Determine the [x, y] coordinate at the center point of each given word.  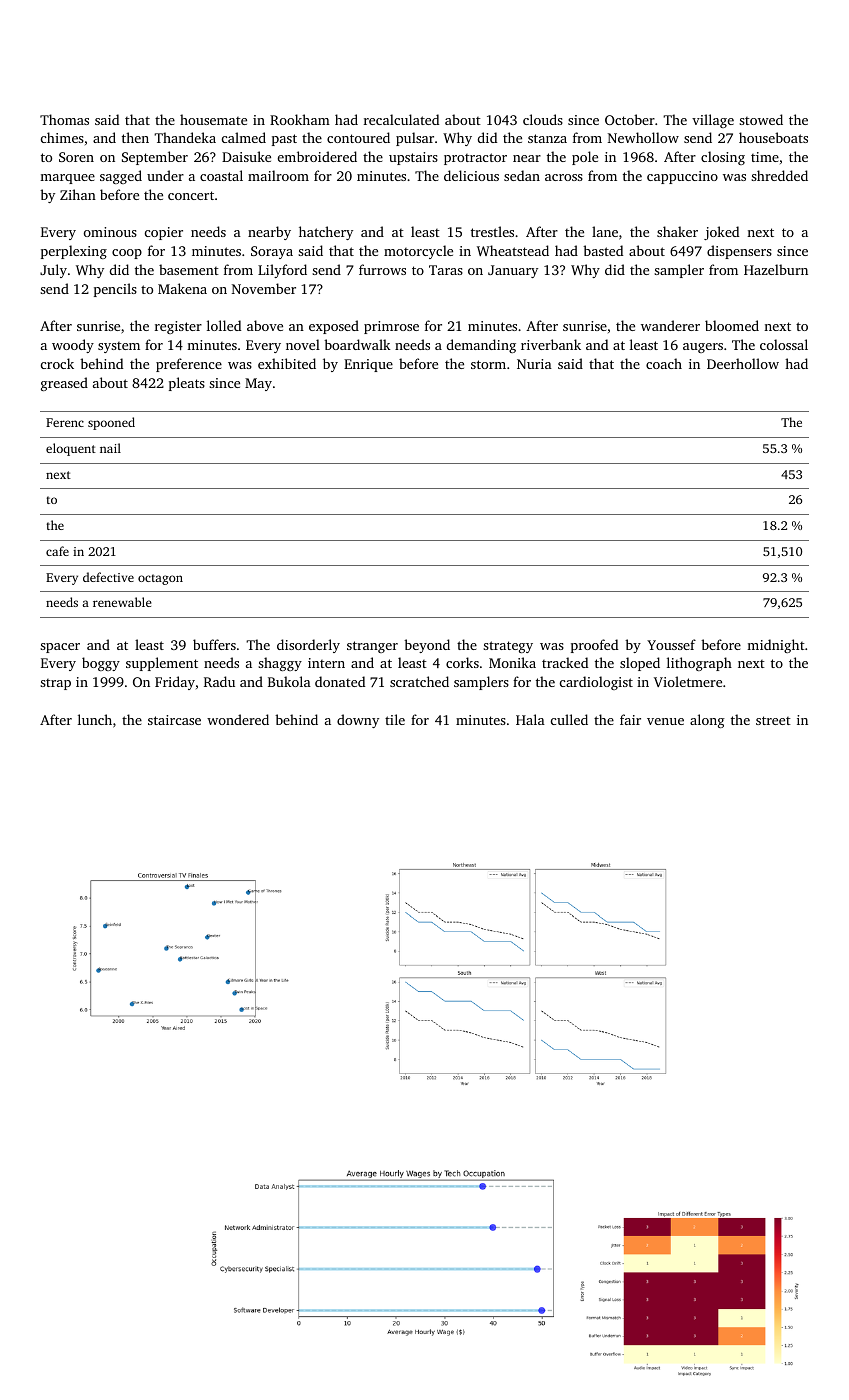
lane [605, 231]
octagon [160, 579]
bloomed [732, 325]
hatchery [326, 233]
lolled [224, 325]
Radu [219, 681]
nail [110, 448]
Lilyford [282, 271]
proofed [594, 646]
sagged [121, 177]
